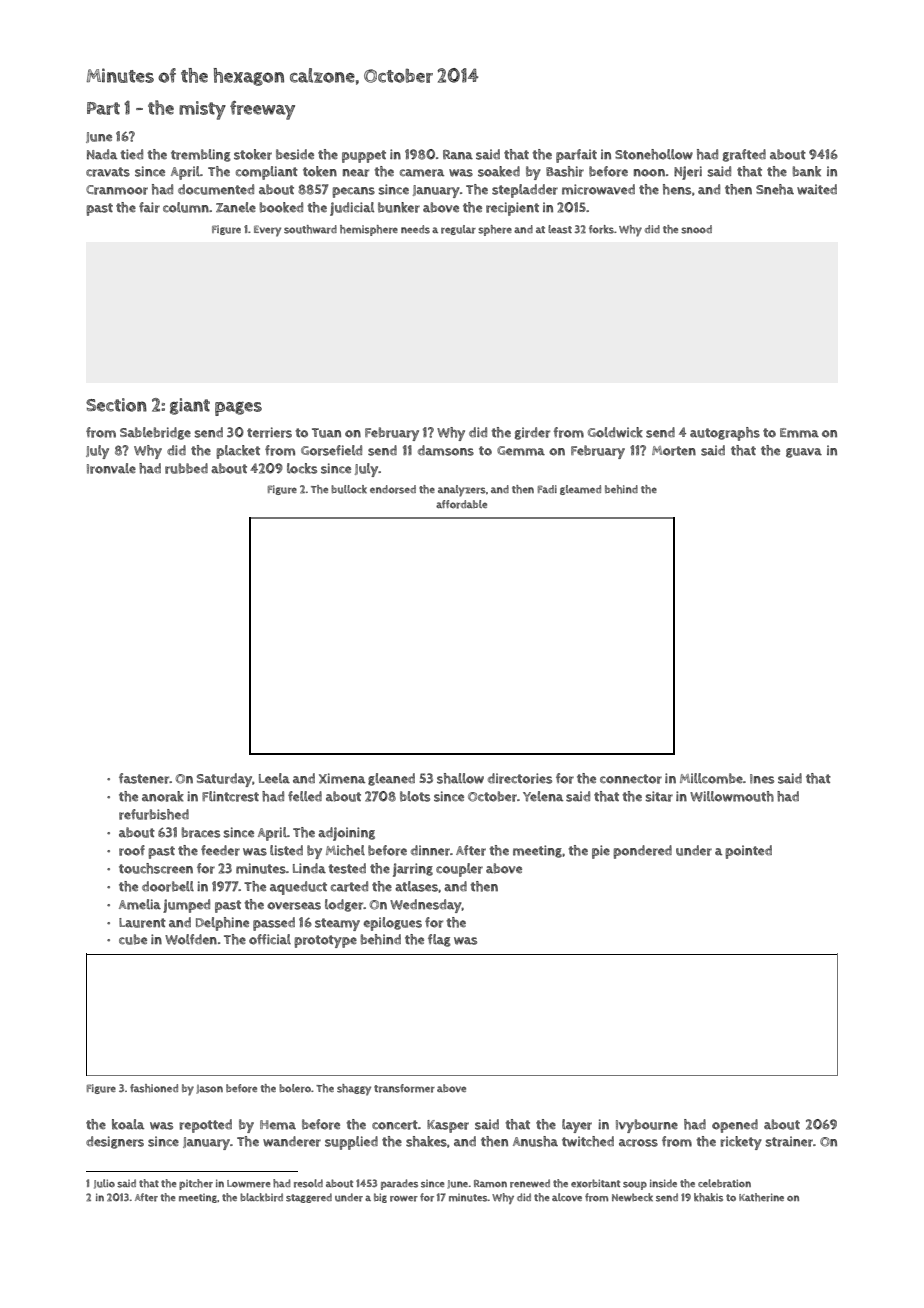  I want to click on snood, so click(696, 229).
